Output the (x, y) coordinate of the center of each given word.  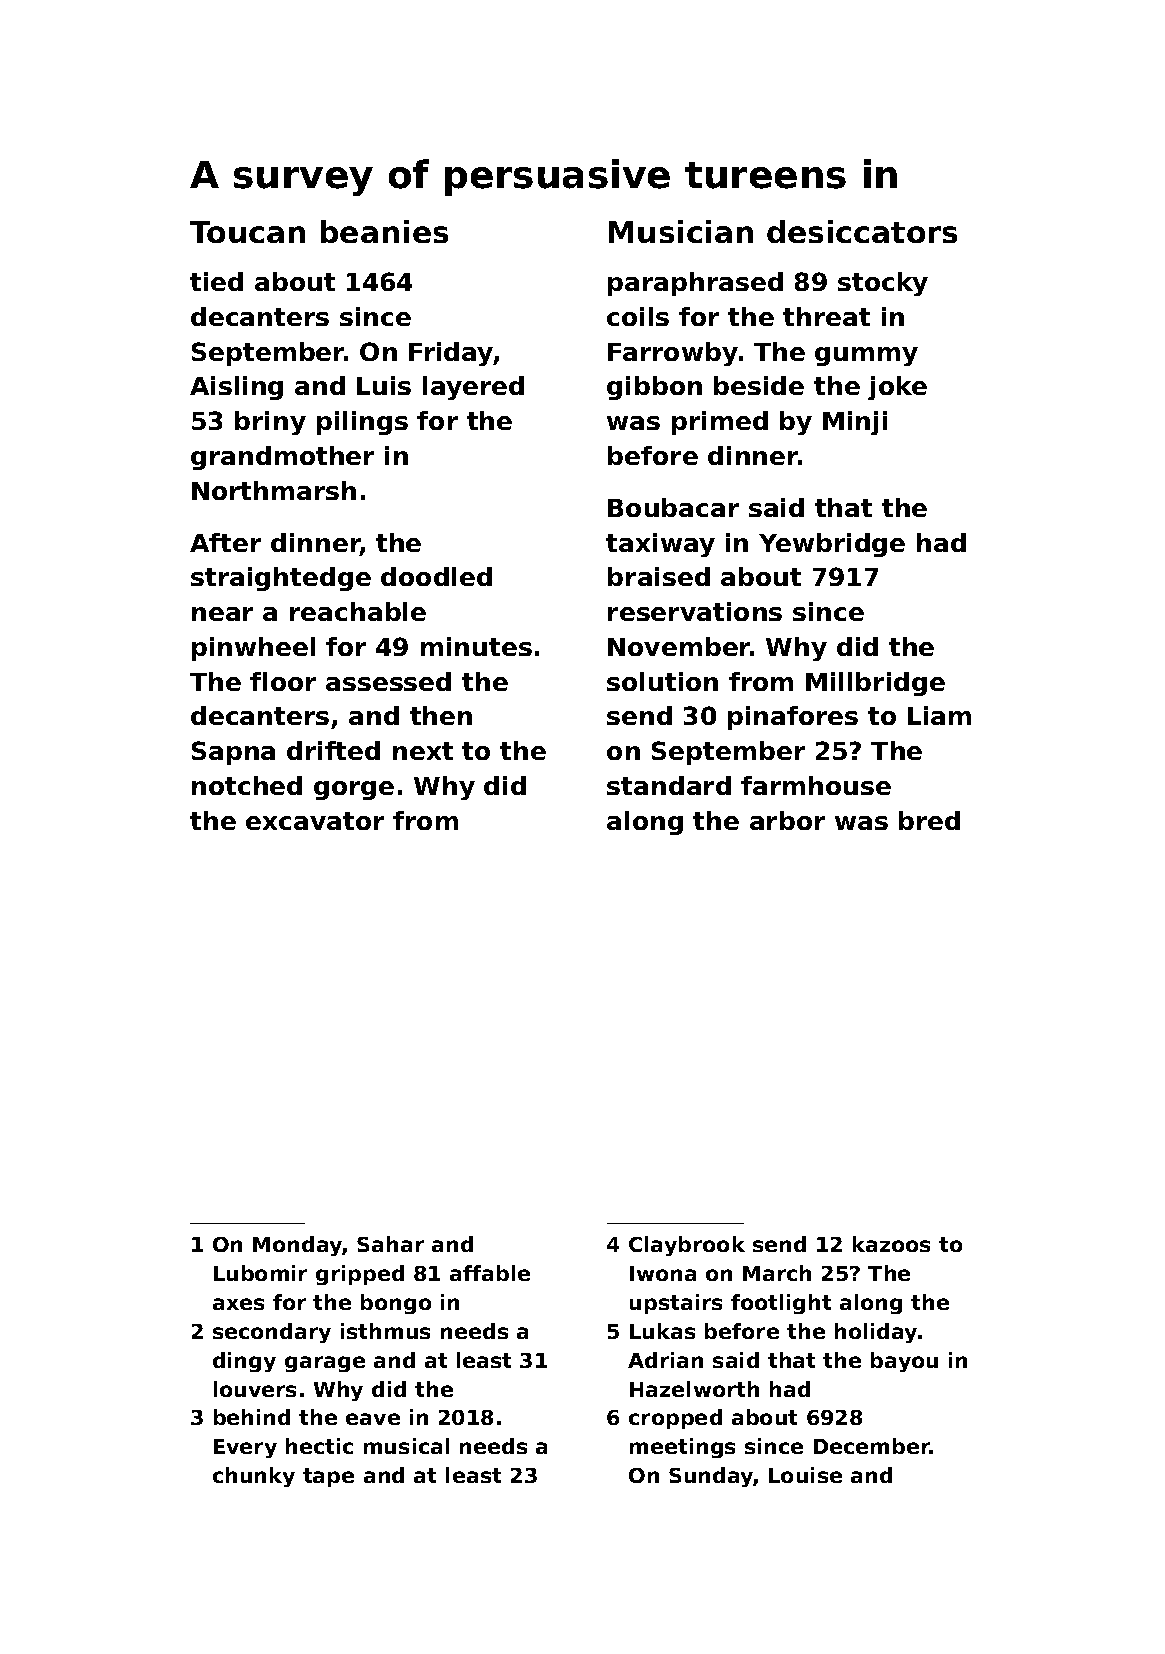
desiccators (862, 231)
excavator (315, 821)
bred (929, 820)
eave (373, 1419)
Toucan (247, 232)
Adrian (665, 1360)
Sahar (390, 1244)
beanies (384, 231)
